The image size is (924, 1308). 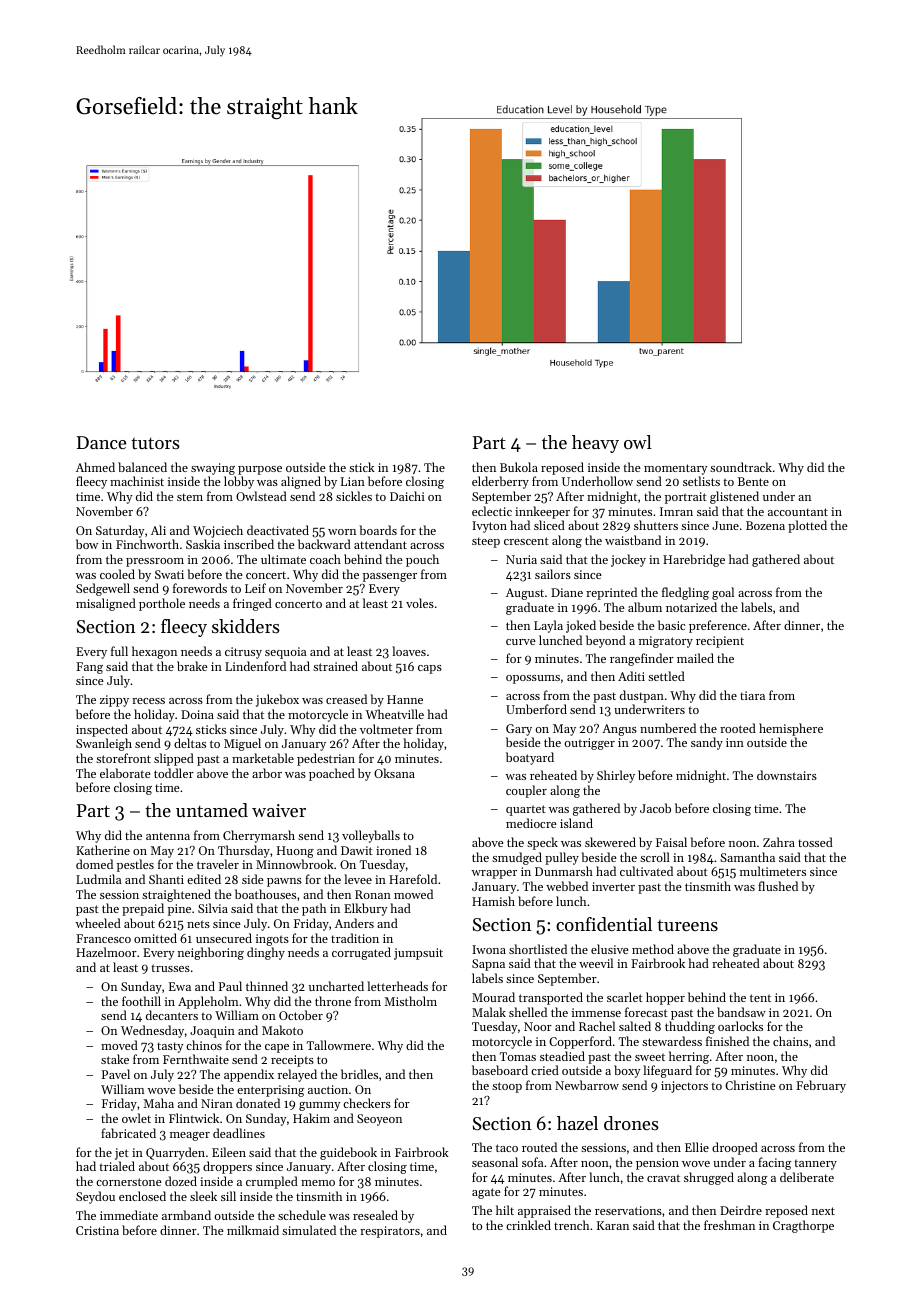 What do you see at coordinates (137, 481) in the screenshot?
I see `machinist` at bounding box center [137, 481].
